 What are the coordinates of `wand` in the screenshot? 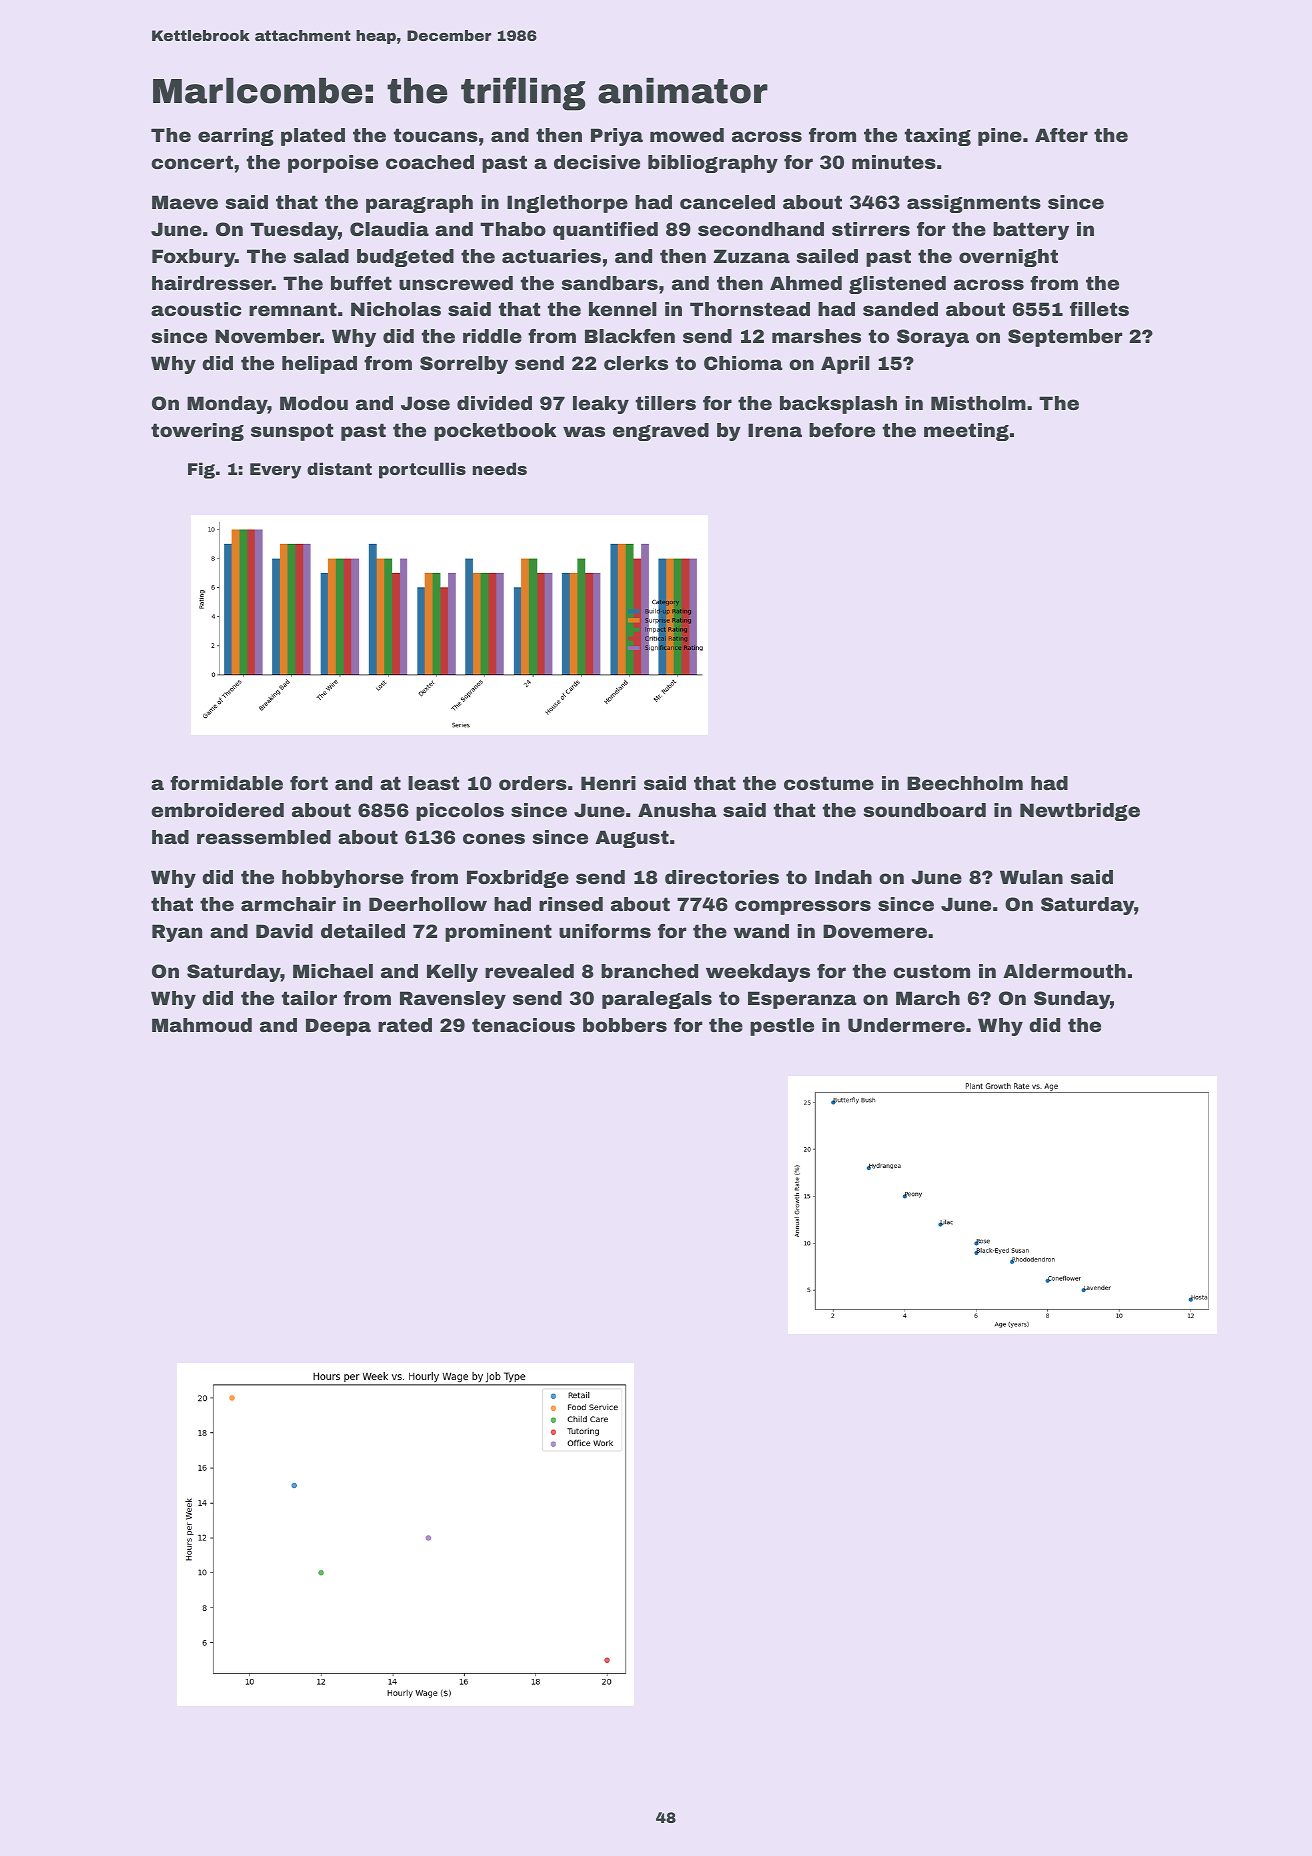 It's located at (761, 931).
